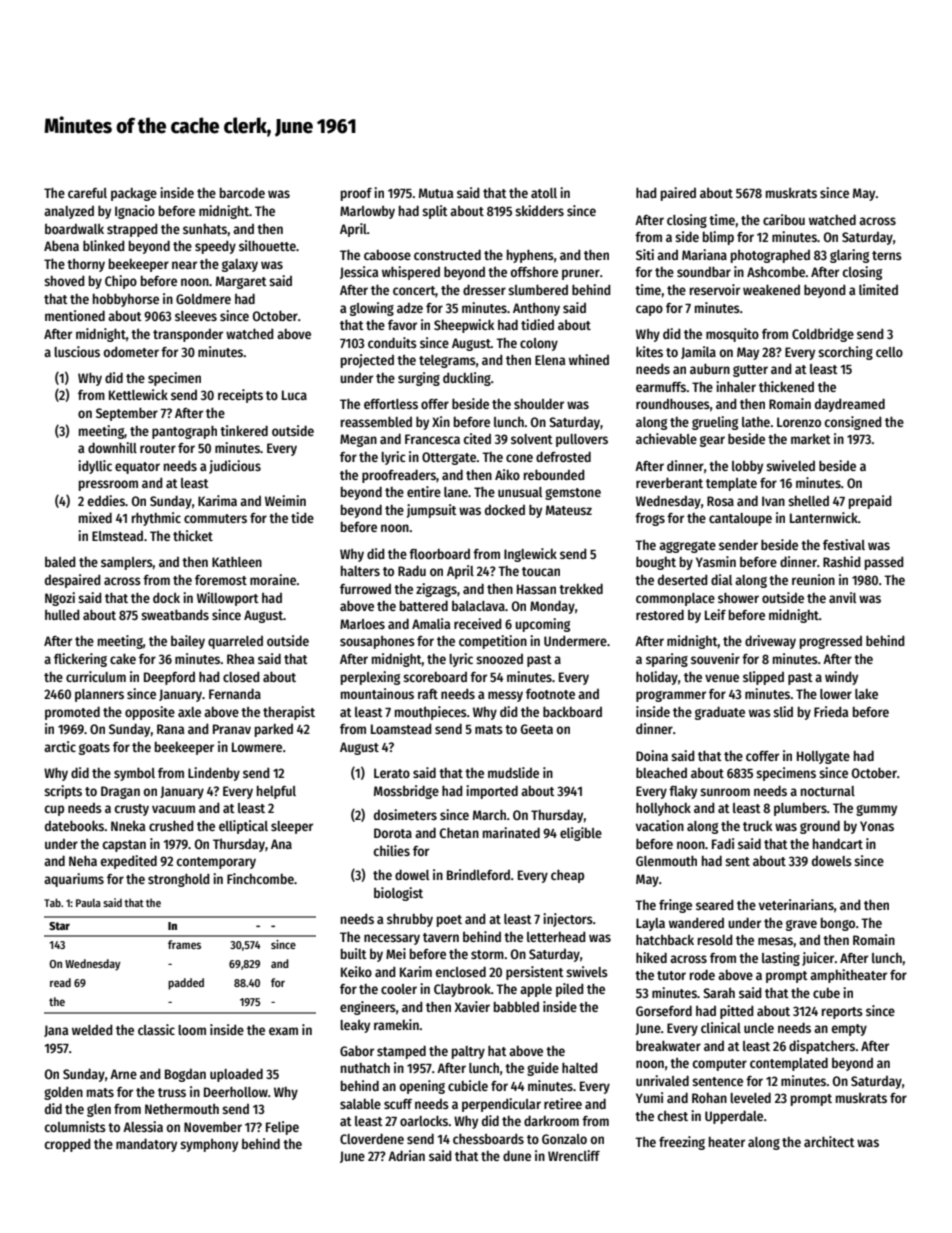 The height and width of the image is (1233, 952). What do you see at coordinates (401, 729) in the image?
I see `Loamstead` at bounding box center [401, 729].
